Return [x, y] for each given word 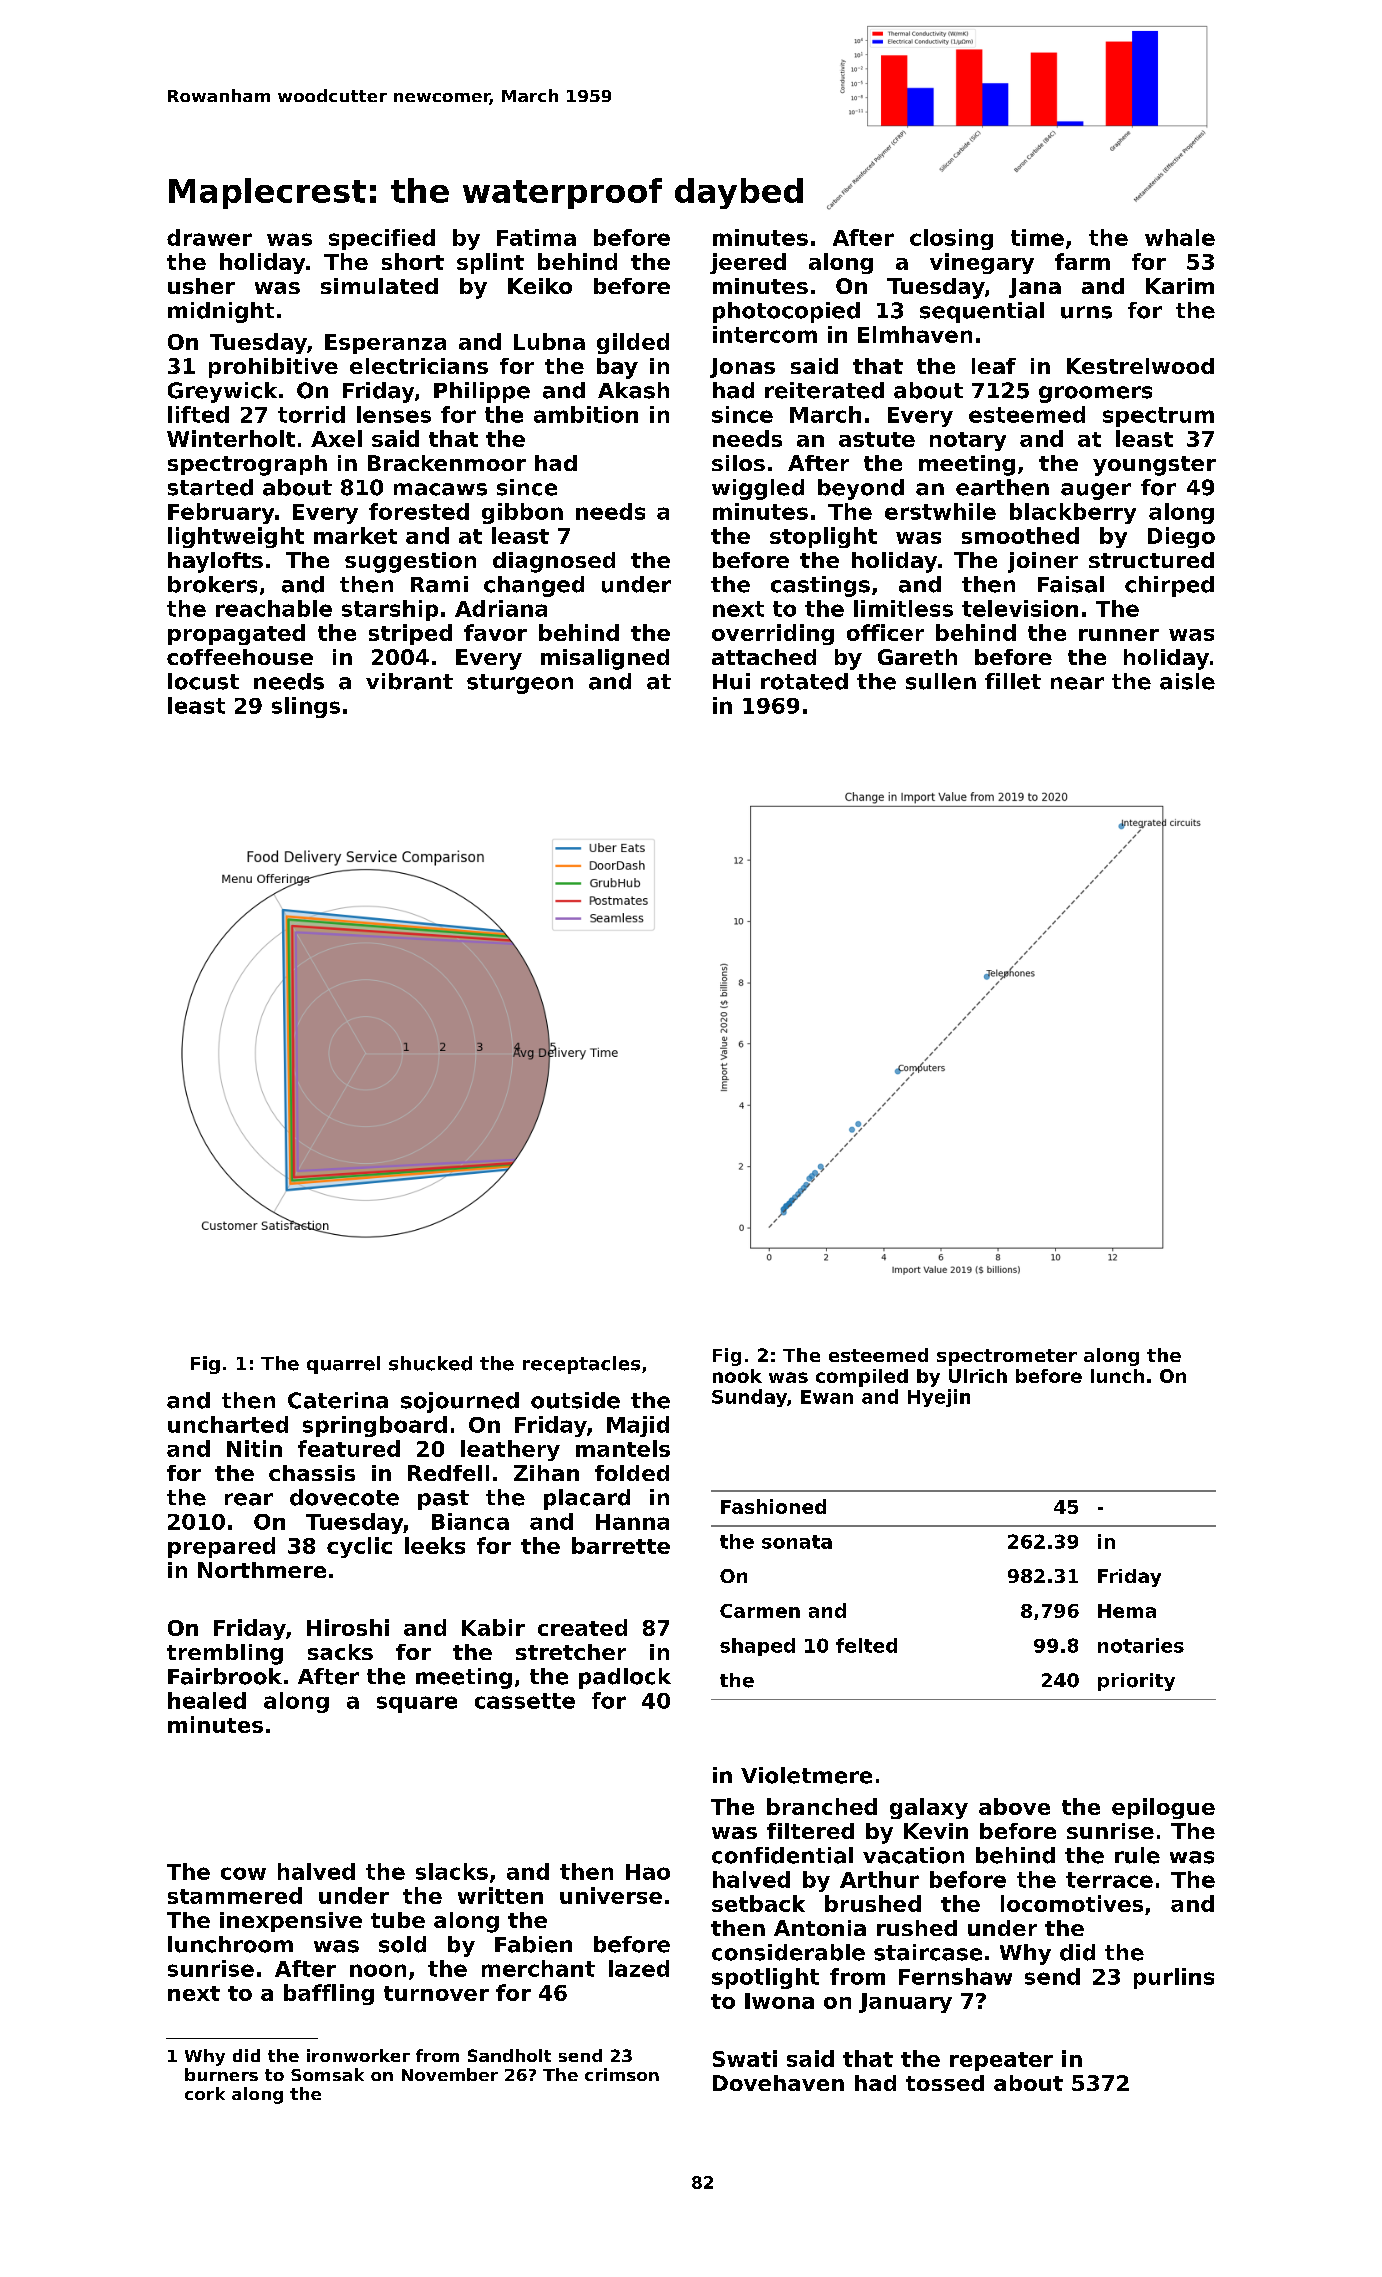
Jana [1035, 288]
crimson [622, 2074]
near [1077, 683]
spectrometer [1007, 1357]
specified [382, 239]
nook [737, 1376]
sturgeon [520, 684]
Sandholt [509, 2055]
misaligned [605, 659]
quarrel [343, 1365]
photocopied [786, 312]
